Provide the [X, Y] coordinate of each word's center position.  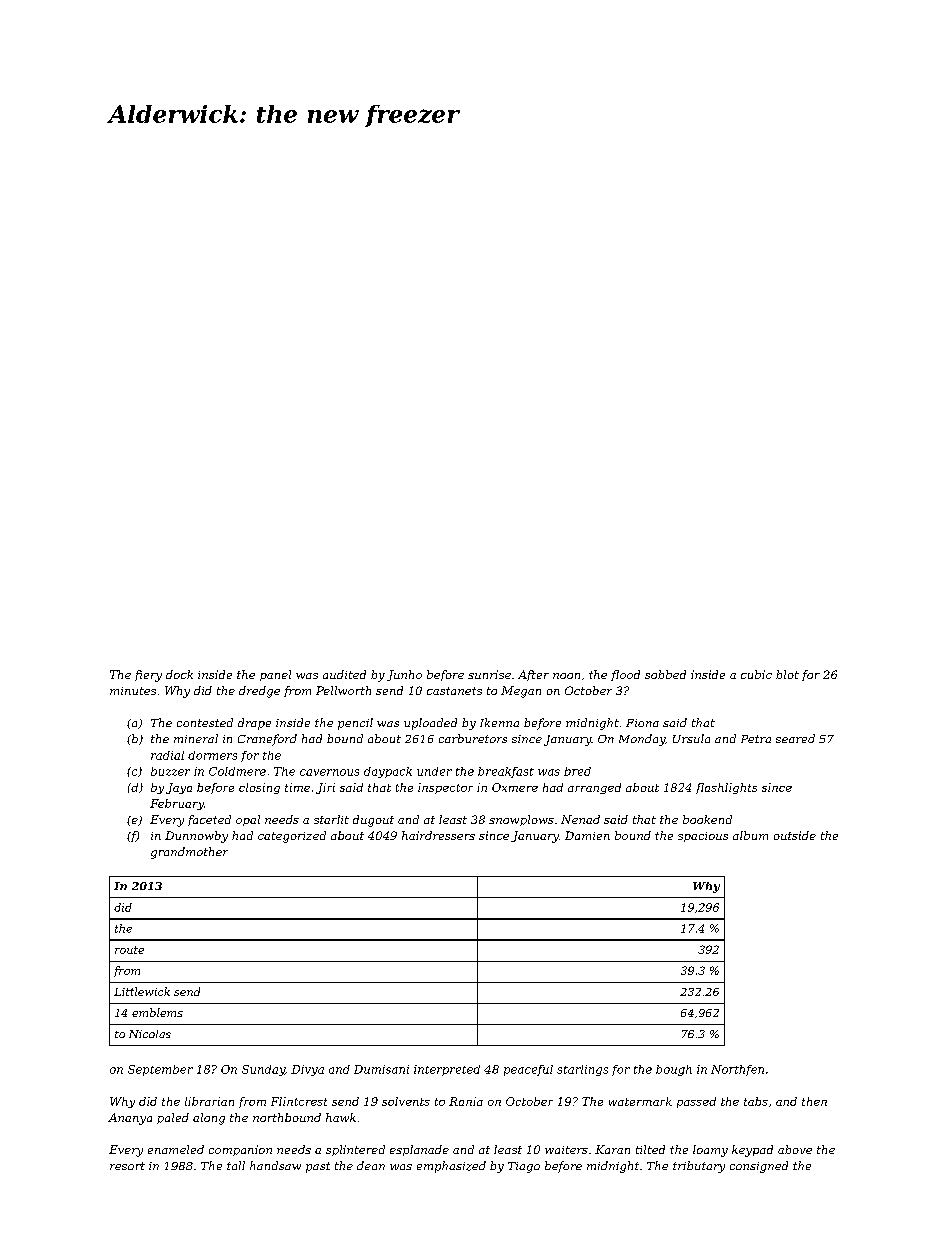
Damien [587, 835]
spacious [703, 837]
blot [787, 674]
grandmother [189, 853]
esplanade [419, 1150]
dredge [259, 692]
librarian [209, 1101]
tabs [756, 1101]
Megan [521, 692]
